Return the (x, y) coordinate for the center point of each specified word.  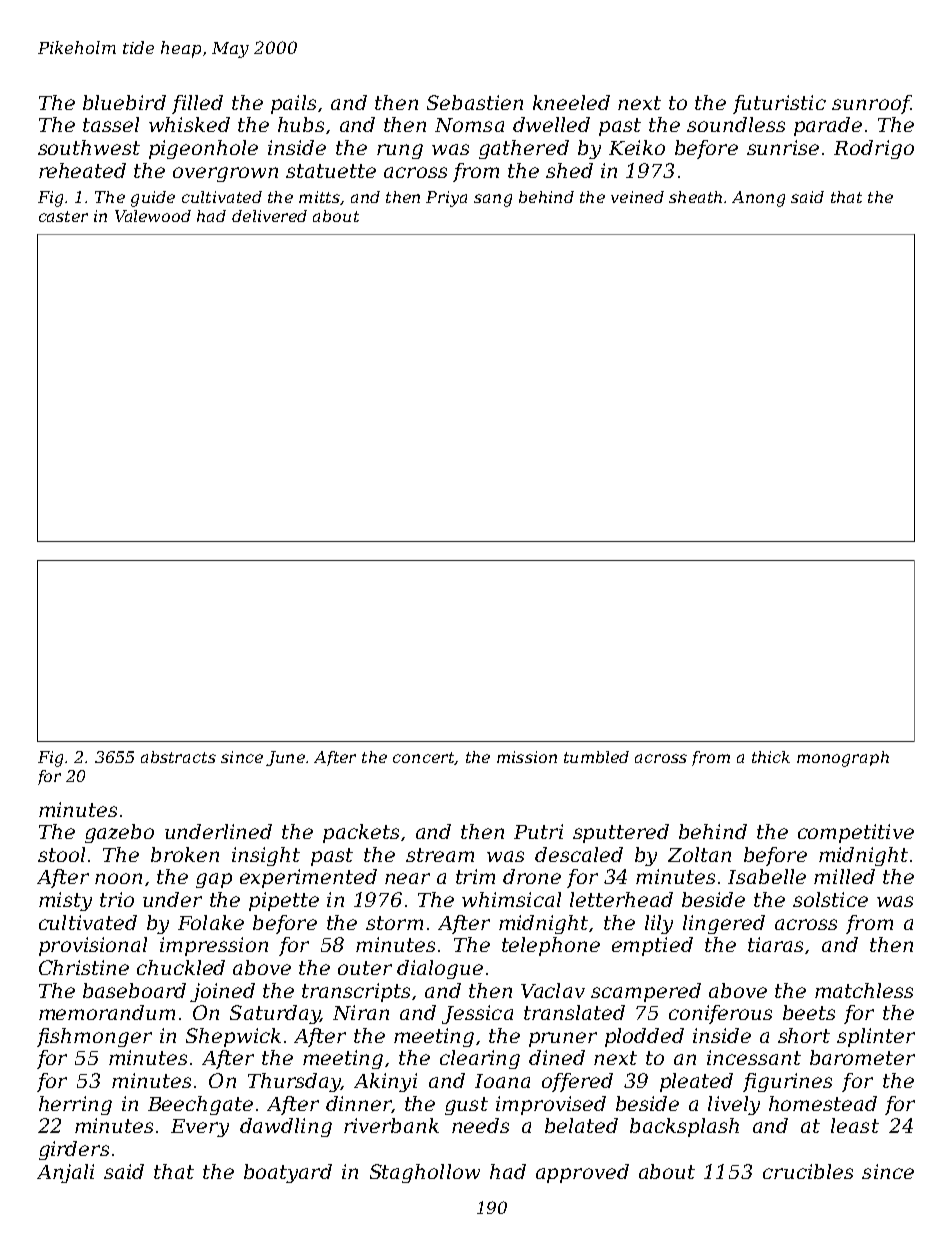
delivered (269, 216)
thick (771, 757)
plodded (644, 1037)
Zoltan (699, 854)
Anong (758, 199)
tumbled (596, 757)
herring (75, 1105)
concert (424, 758)
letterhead (621, 899)
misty (65, 901)
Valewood (153, 216)
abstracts (178, 757)
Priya (446, 199)
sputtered (621, 833)
